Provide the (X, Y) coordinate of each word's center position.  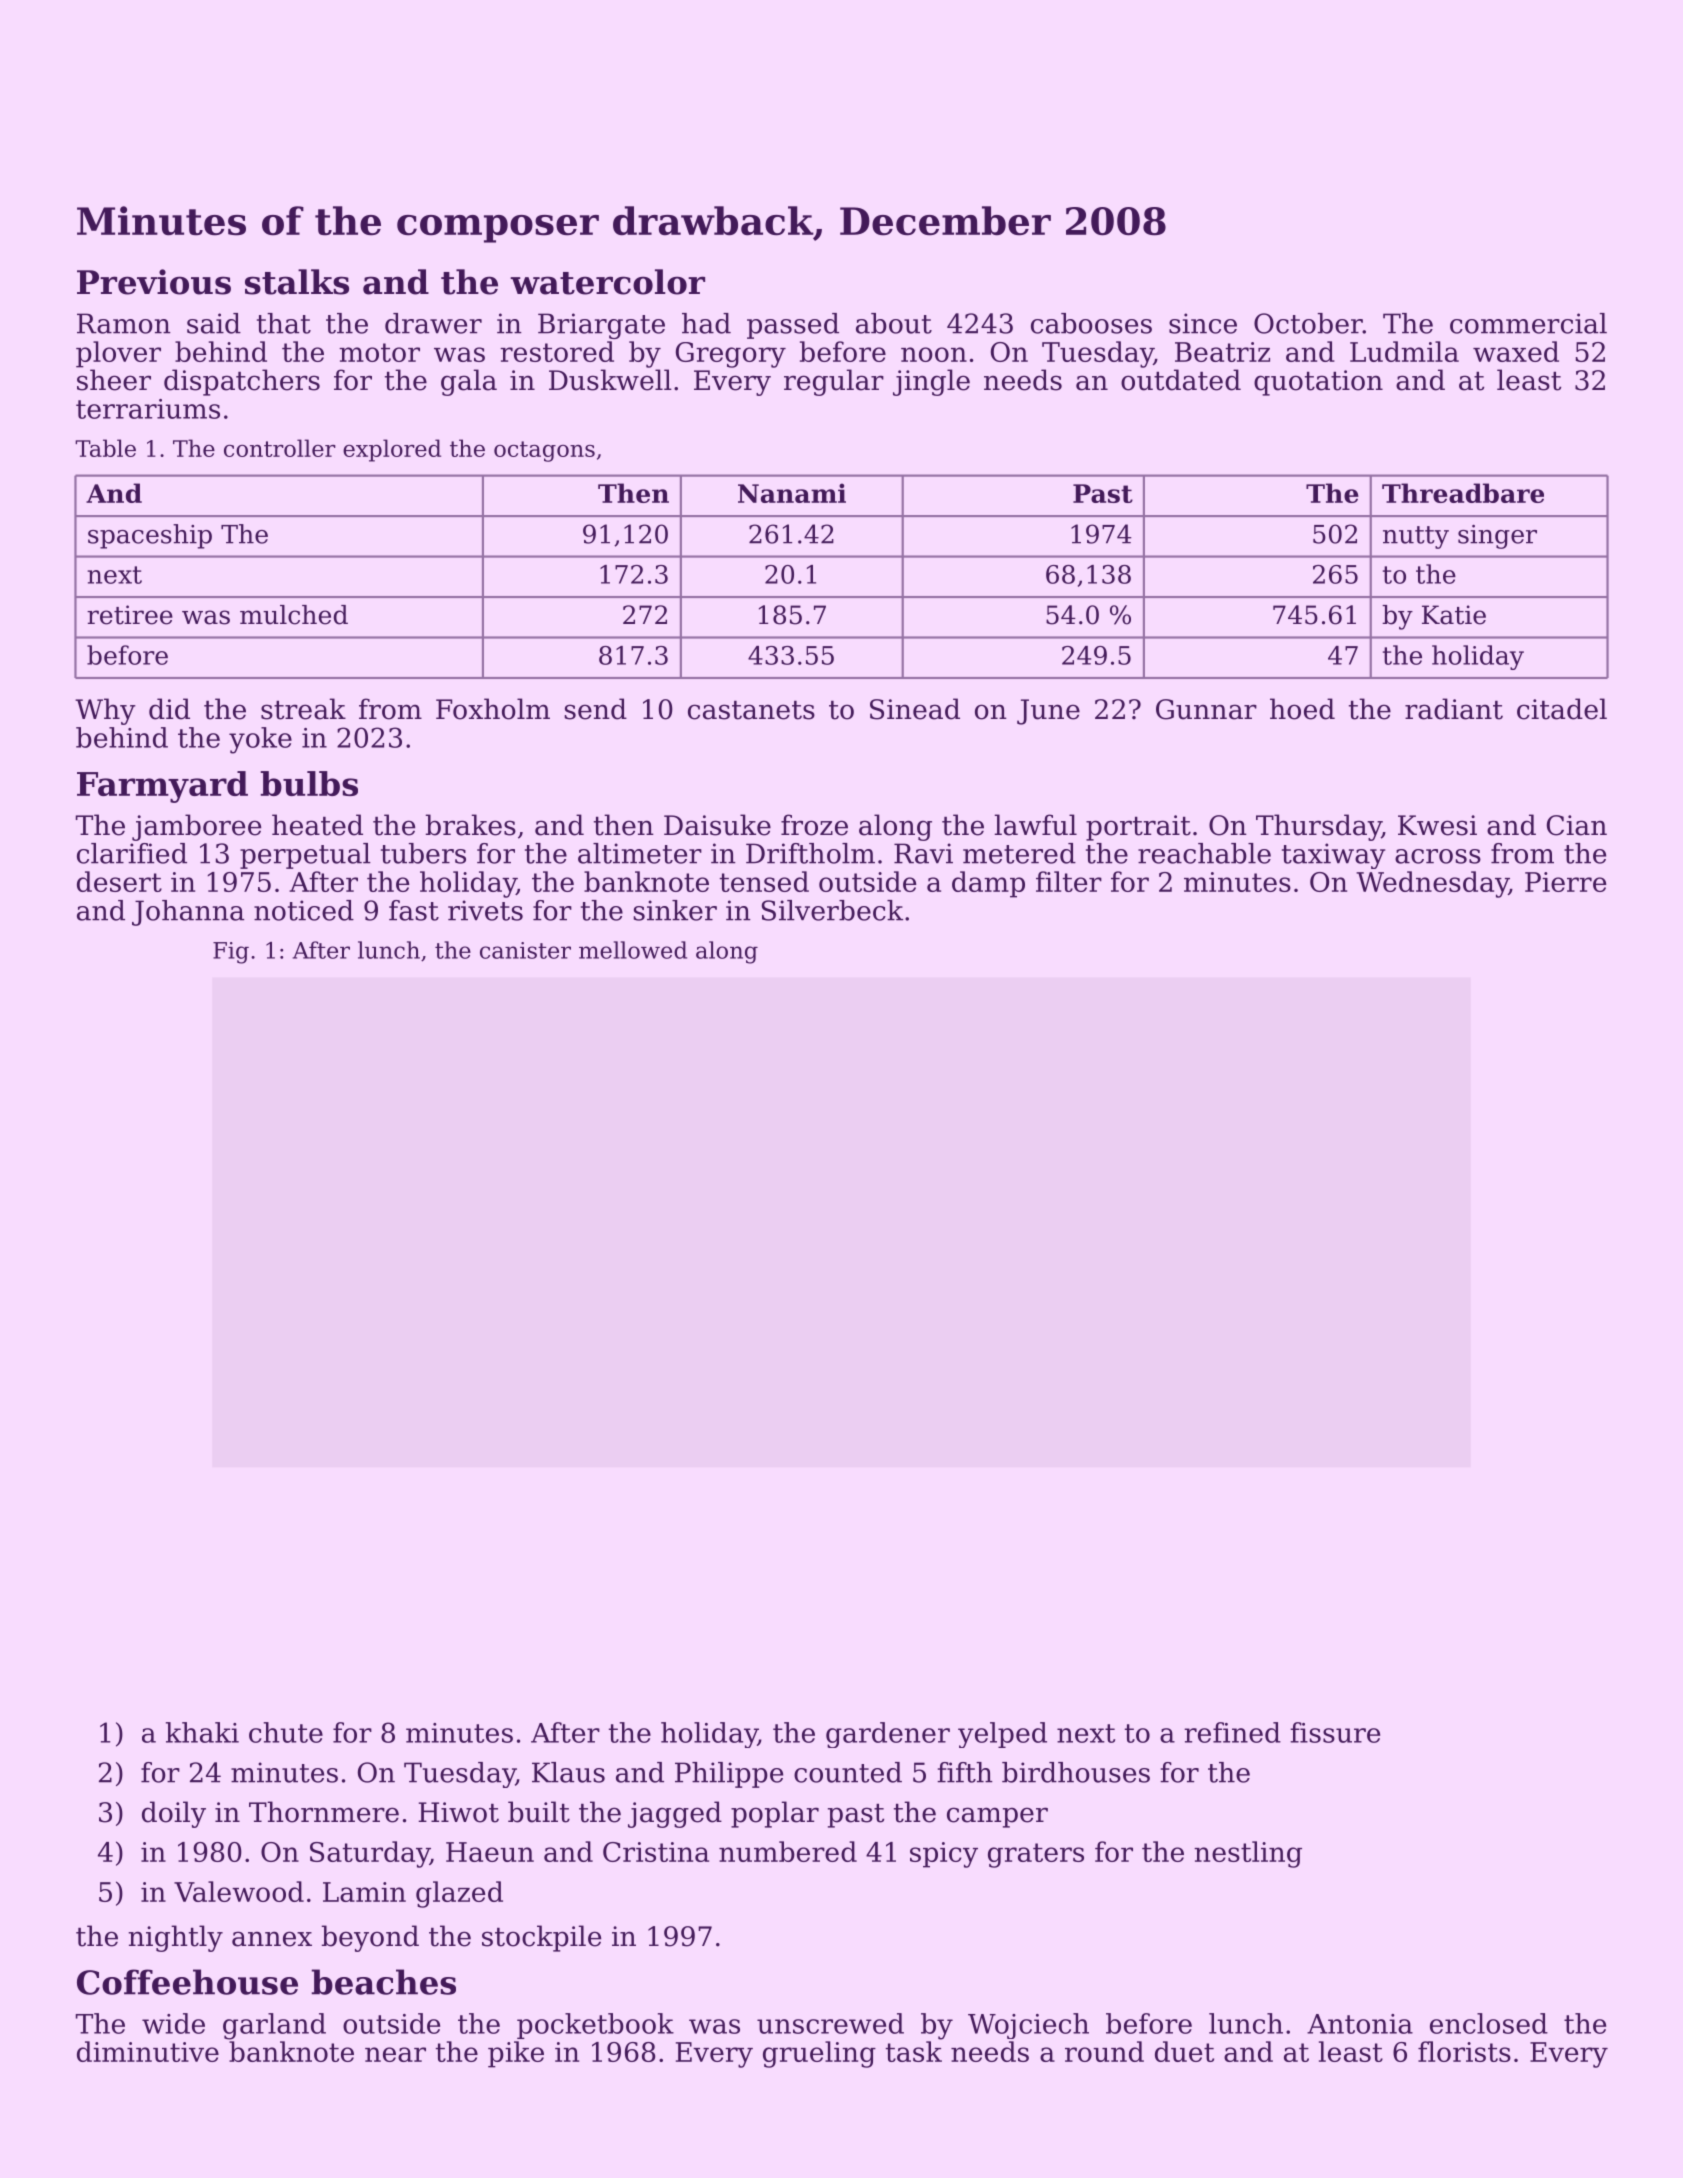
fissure (1335, 1732)
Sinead (915, 709)
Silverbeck (832, 910)
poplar (775, 1814)
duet (1184, 2051)
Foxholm (493, 709)
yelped (1002, 1735)
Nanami (792, 493)
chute (286, 1732)
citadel (1562, 709)
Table (105, 448)
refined (1232, 1732)
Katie (1454, 615)
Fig (231, 953)
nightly (175, 1938)
